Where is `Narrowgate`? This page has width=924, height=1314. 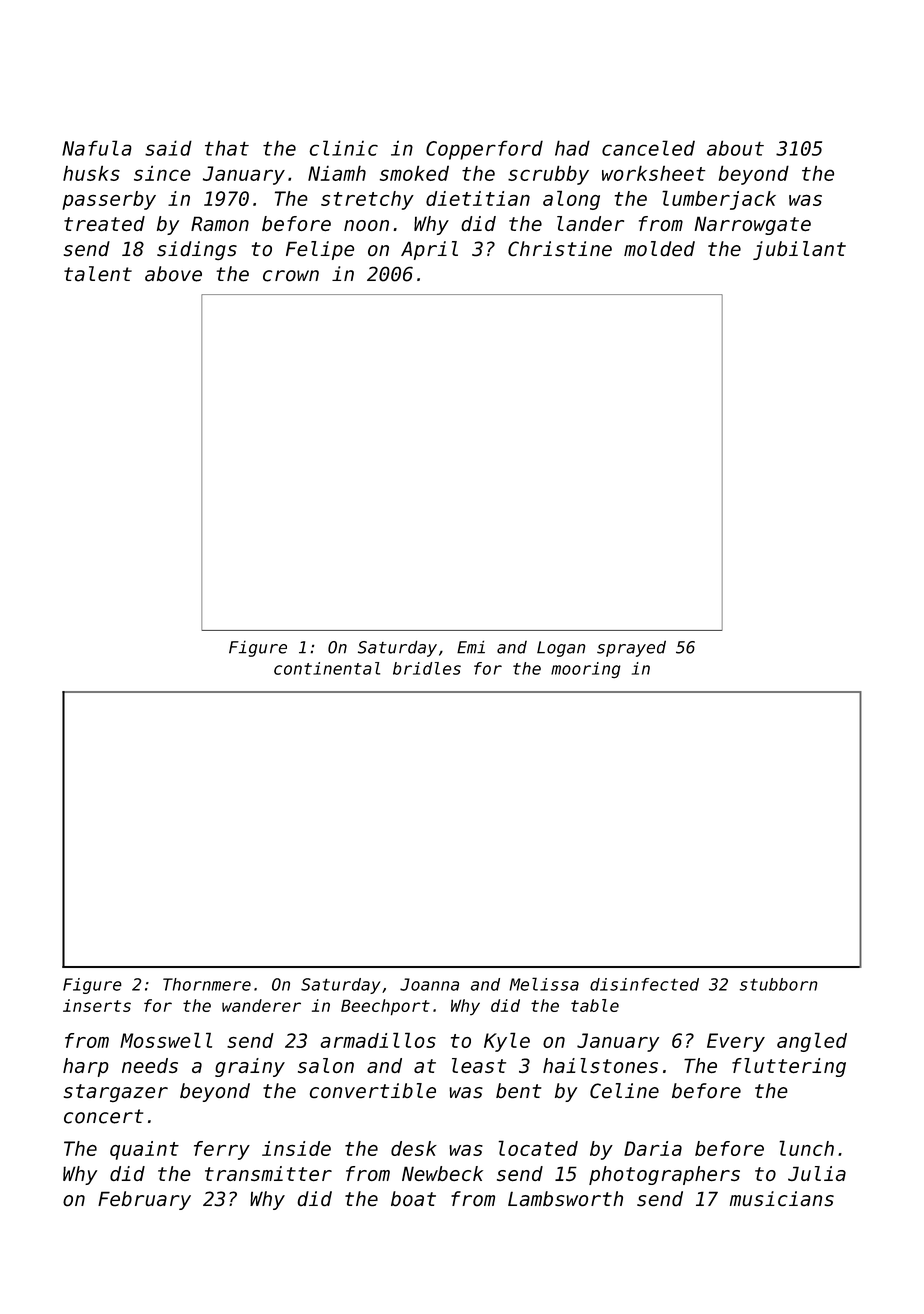
Narrowgate is located at coordinates (753, 225).
